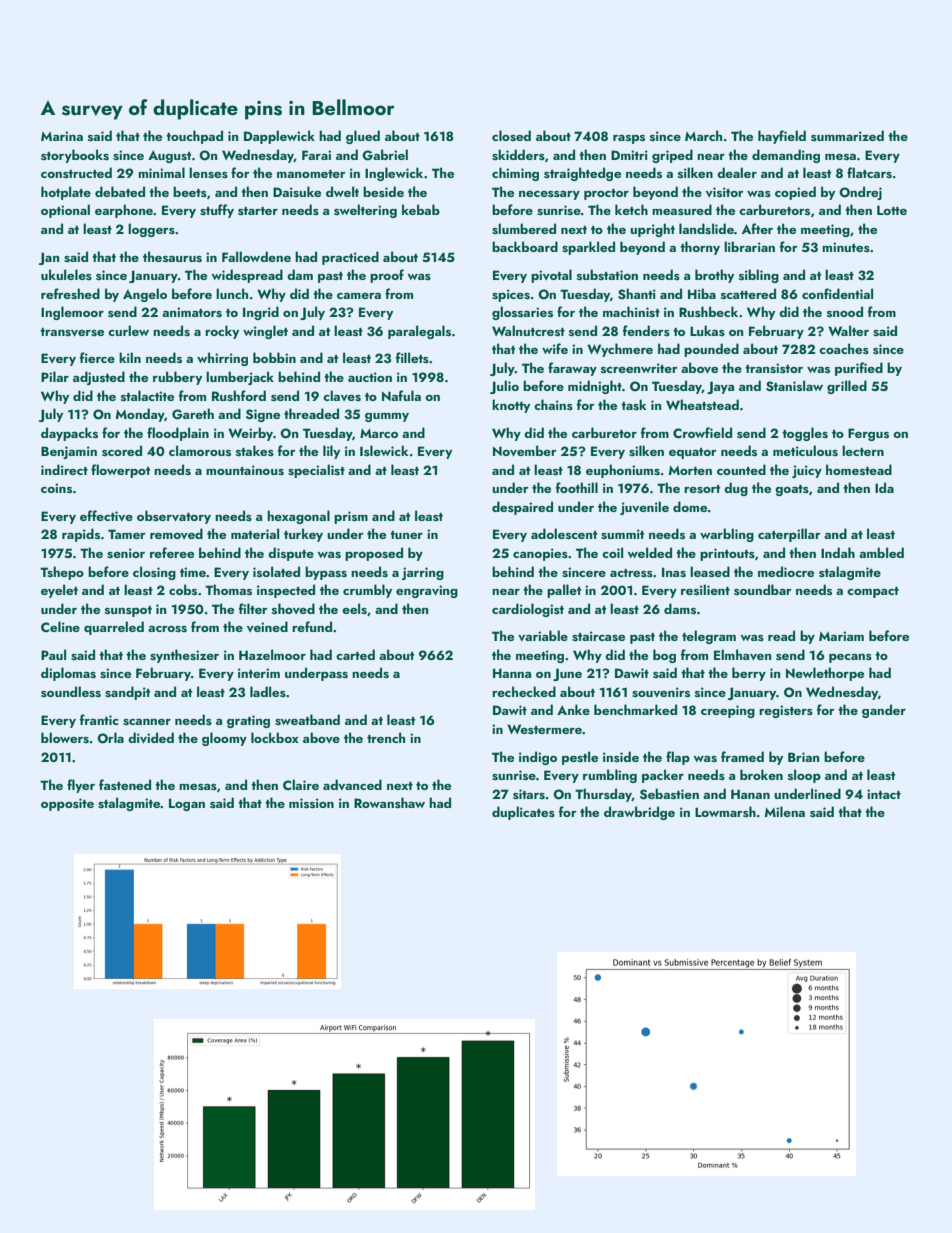 Image resolution: width=952 pixels, height=1233 pixels. What do you see at coordinates (847, 135) in the page?
I see `summarized` at bounding box center [847, 135].
